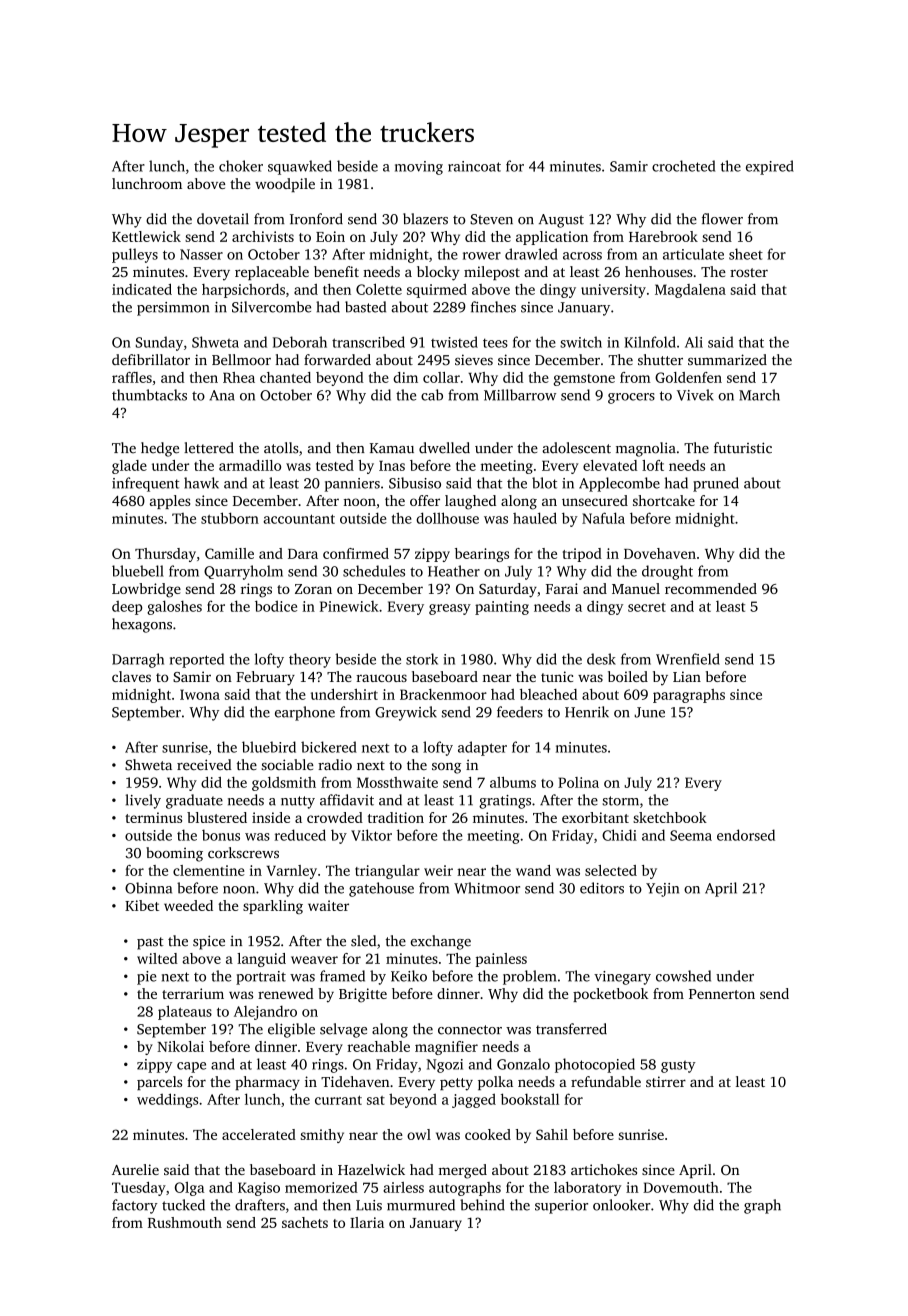 Image resolution: width=908 pixels, height=1316 pixels. Describe the element at coordinates (223, 219) in the screenshot. I see `dovetail` at that location.
